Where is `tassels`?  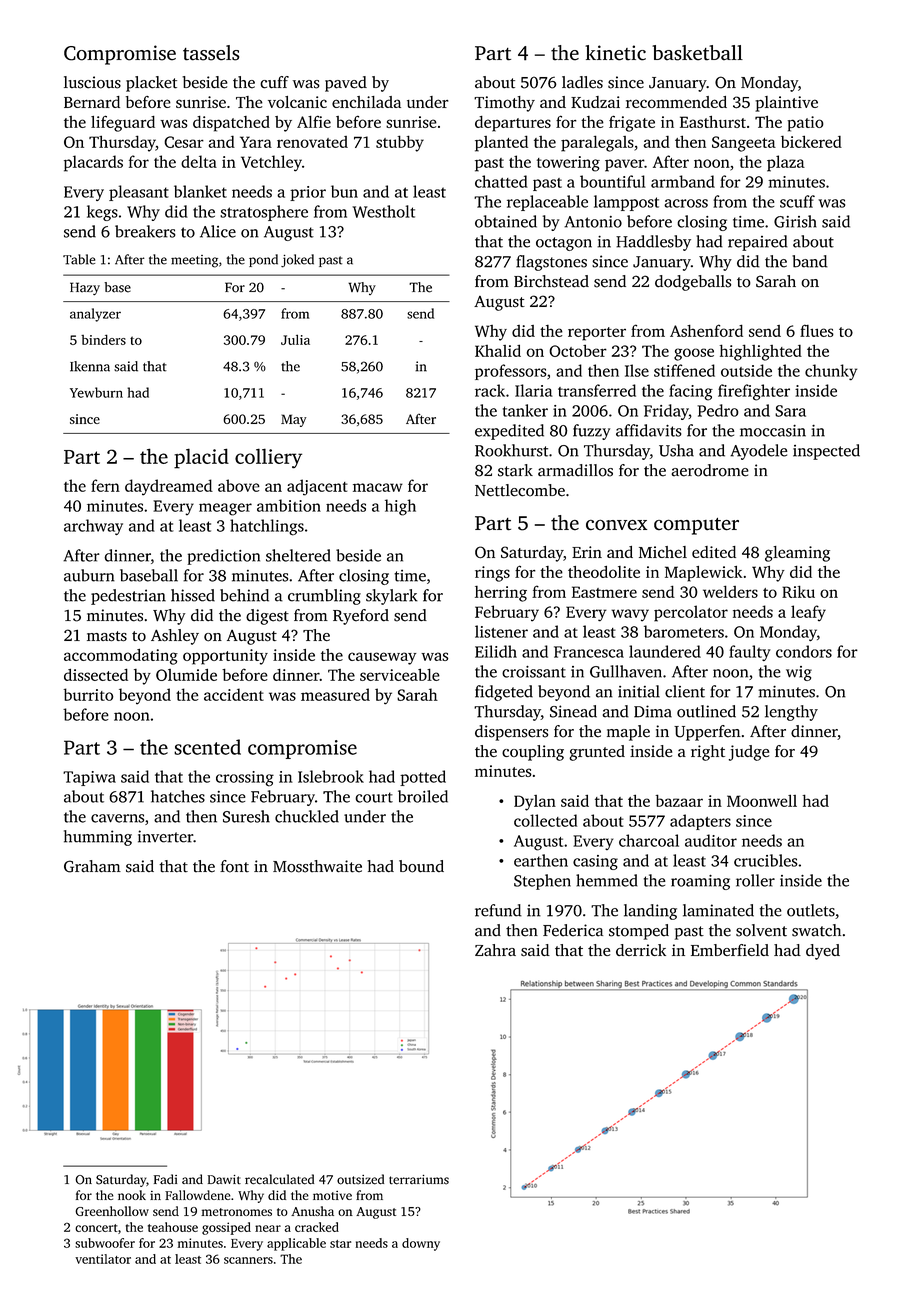
tassels is located at coordinates (211, 53).
